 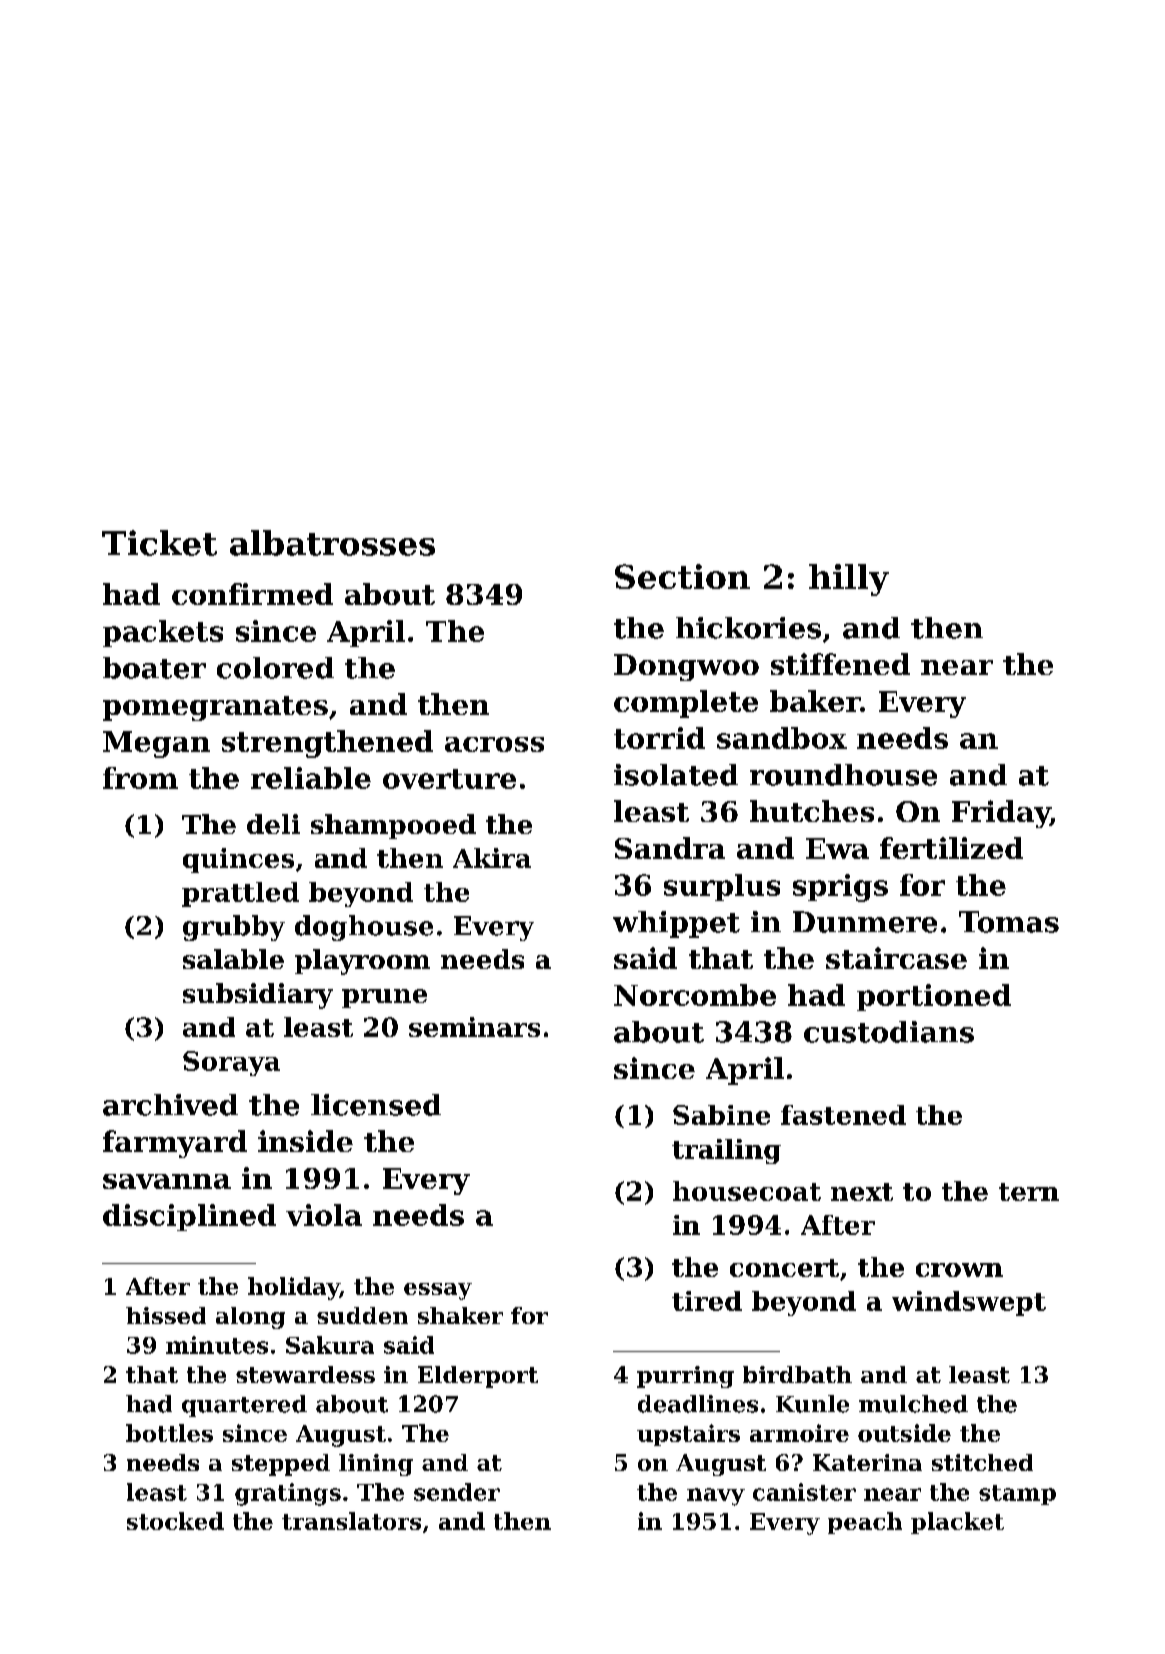 What do you see at coordinates (1001, 814) in the screenshot?
I see `Friday` at bounding box center [1001, 814].
